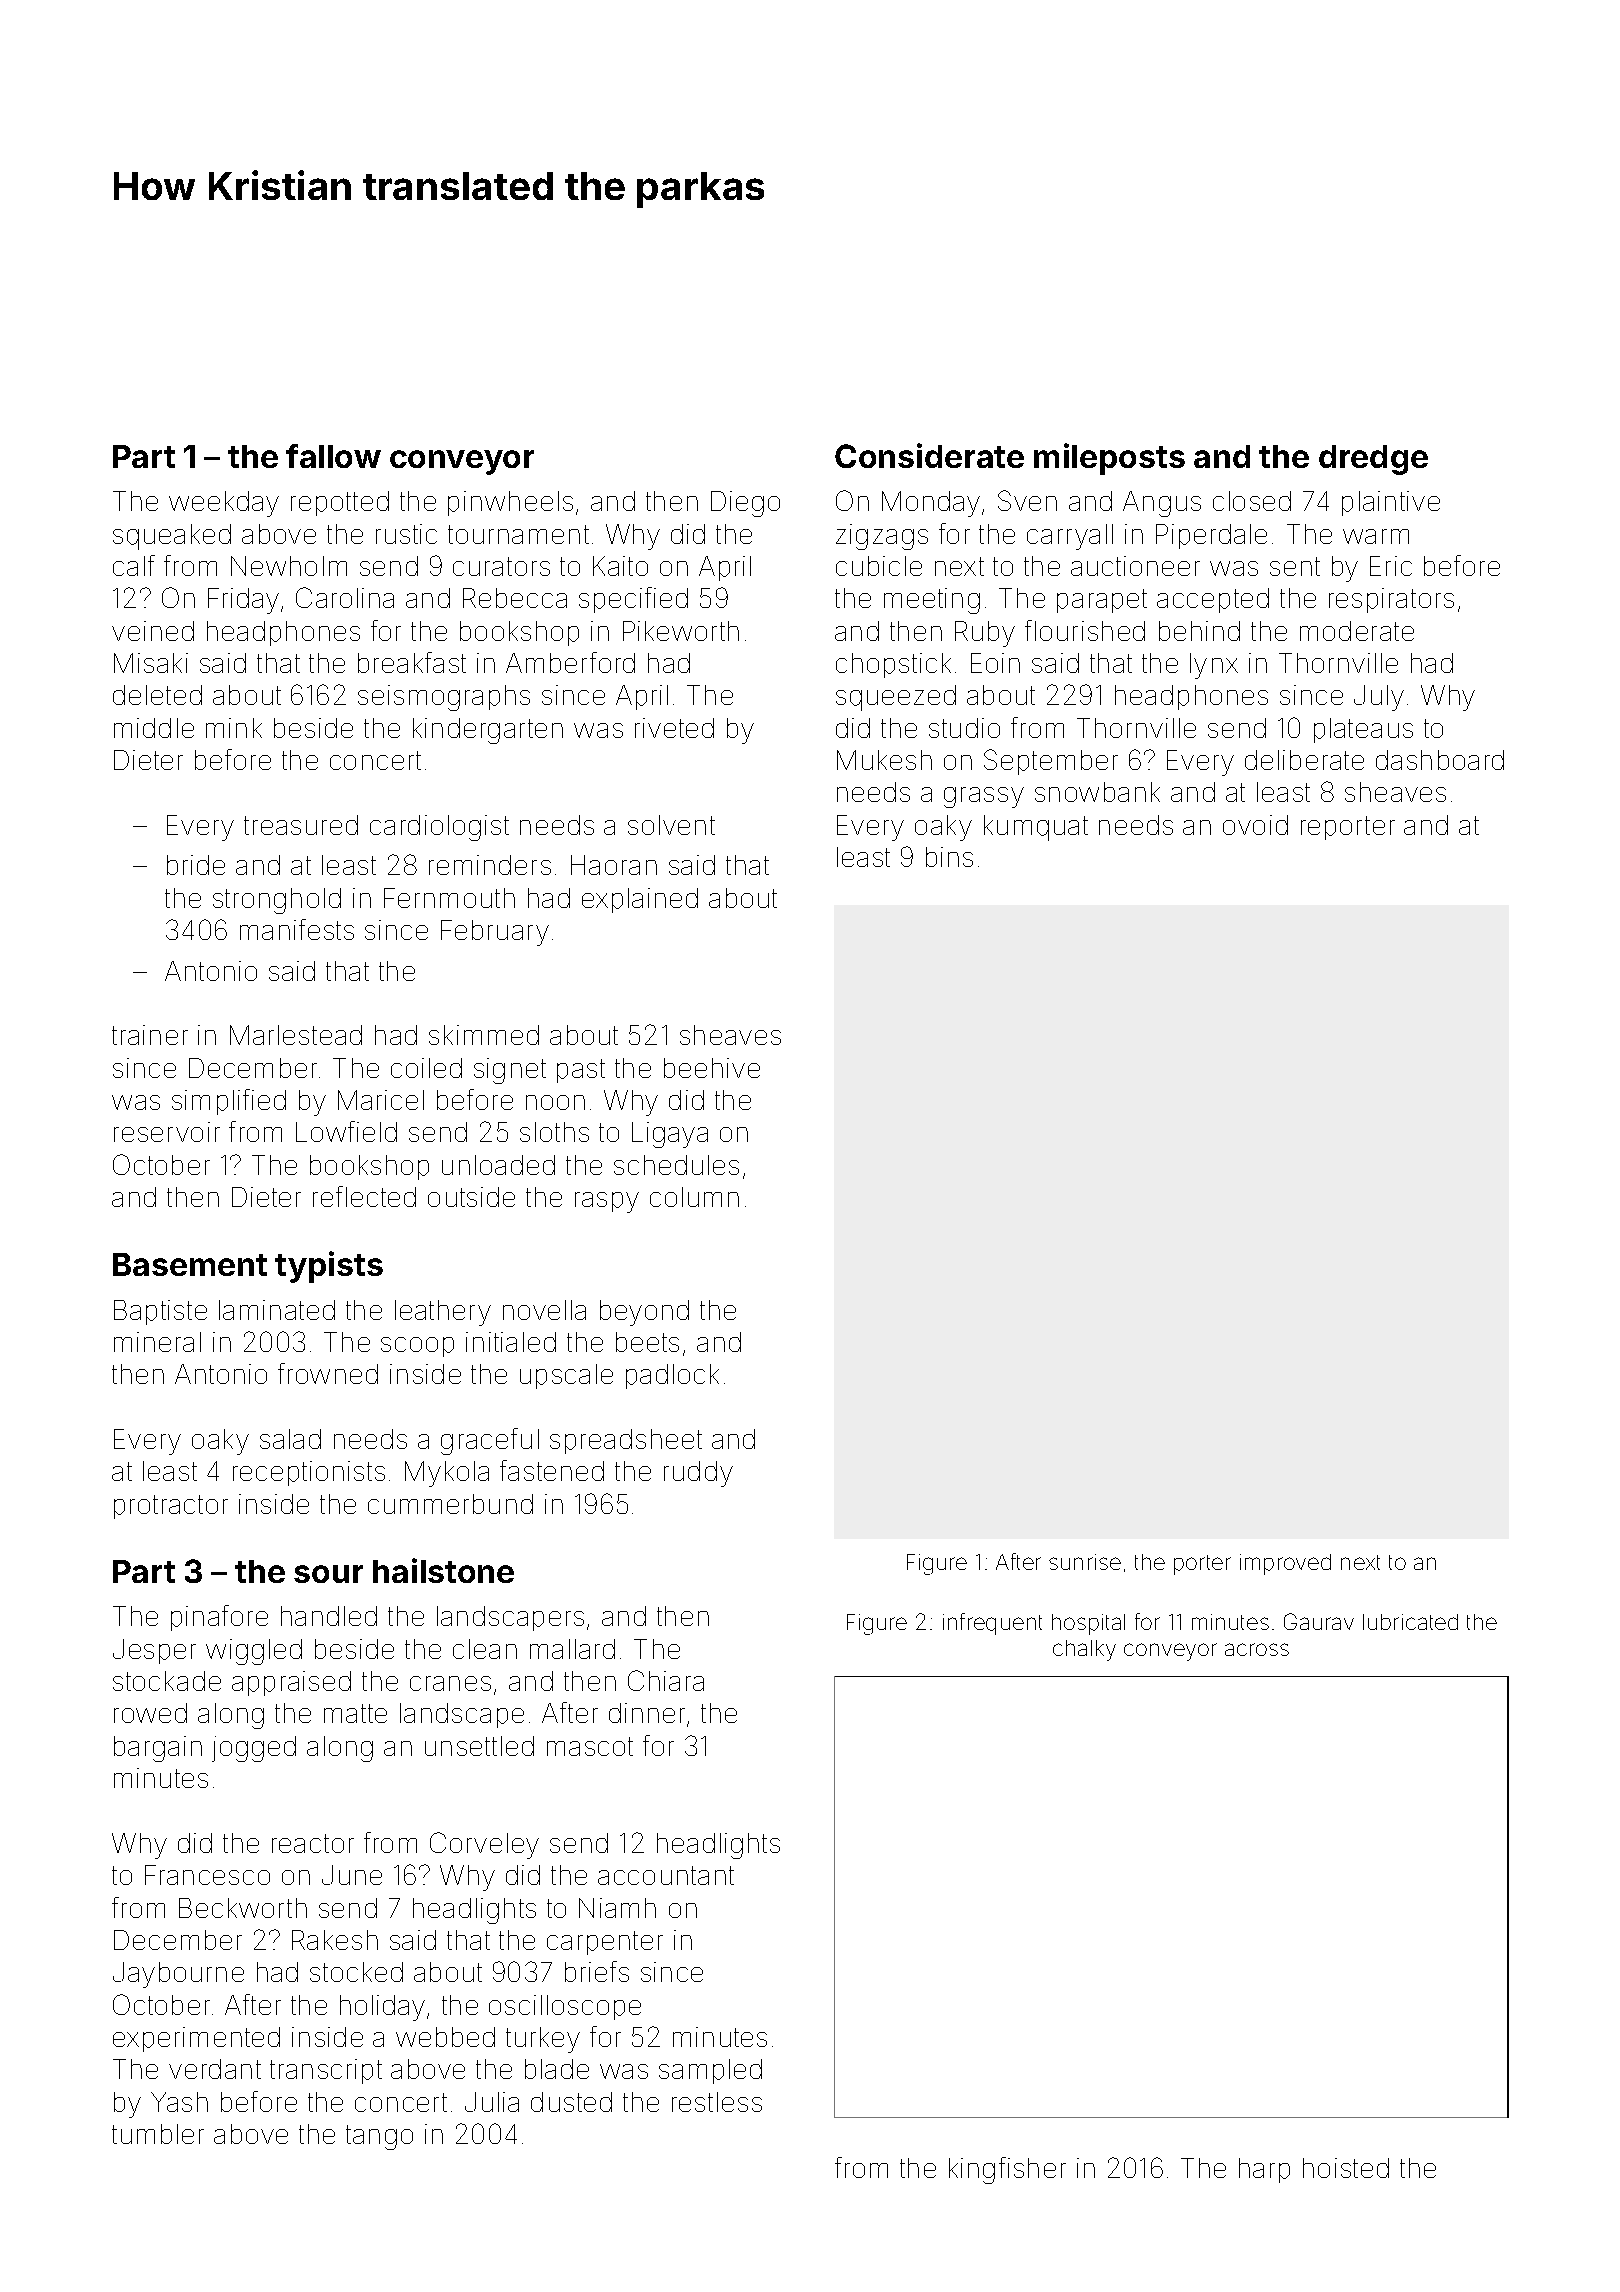 Image resolution: width=1620 pixels, height=2292 pixels. I want to click on improved, so click(1285, 1564).
